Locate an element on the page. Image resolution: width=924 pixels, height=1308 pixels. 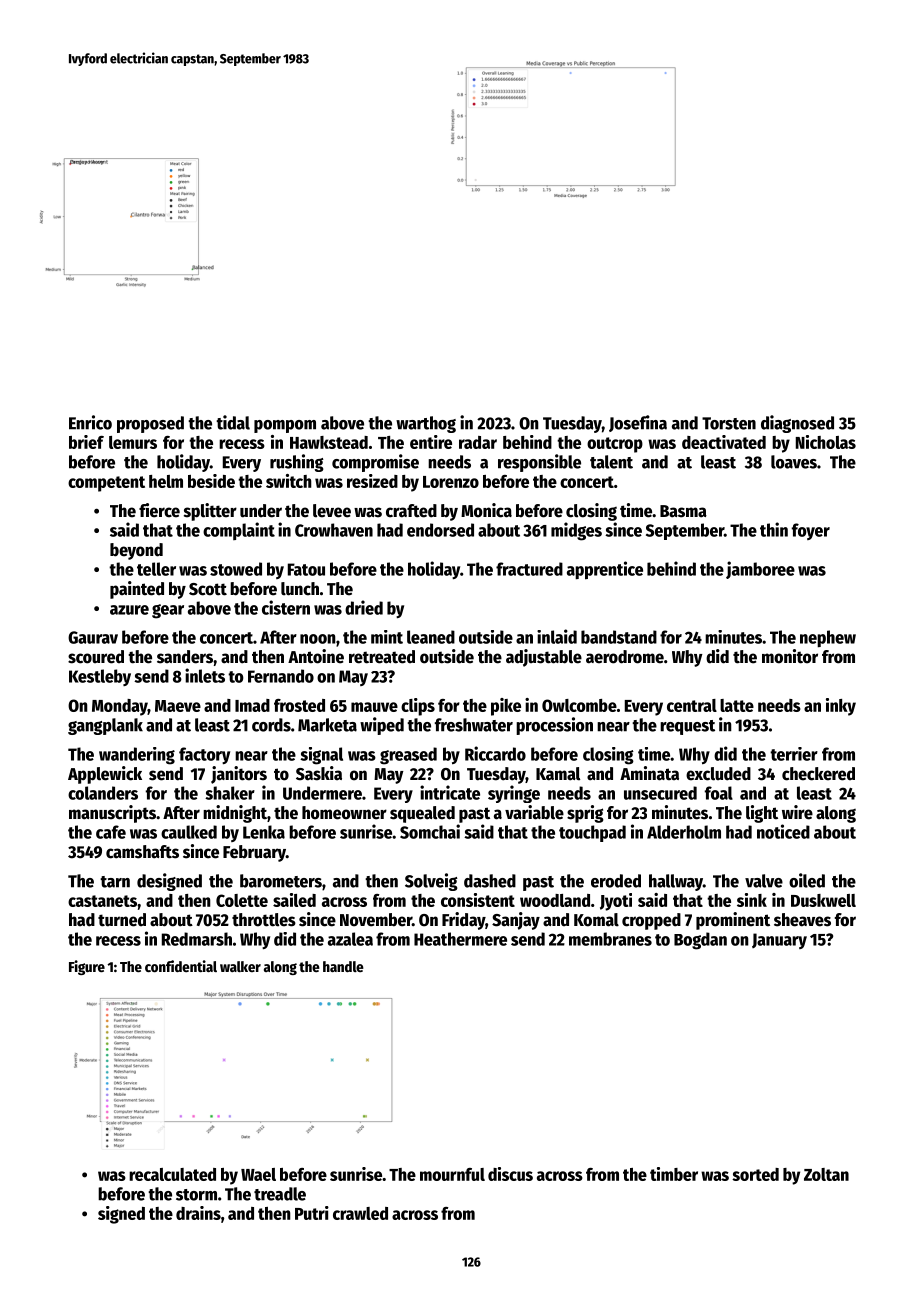
clips is located at coordinates (418, 707).
